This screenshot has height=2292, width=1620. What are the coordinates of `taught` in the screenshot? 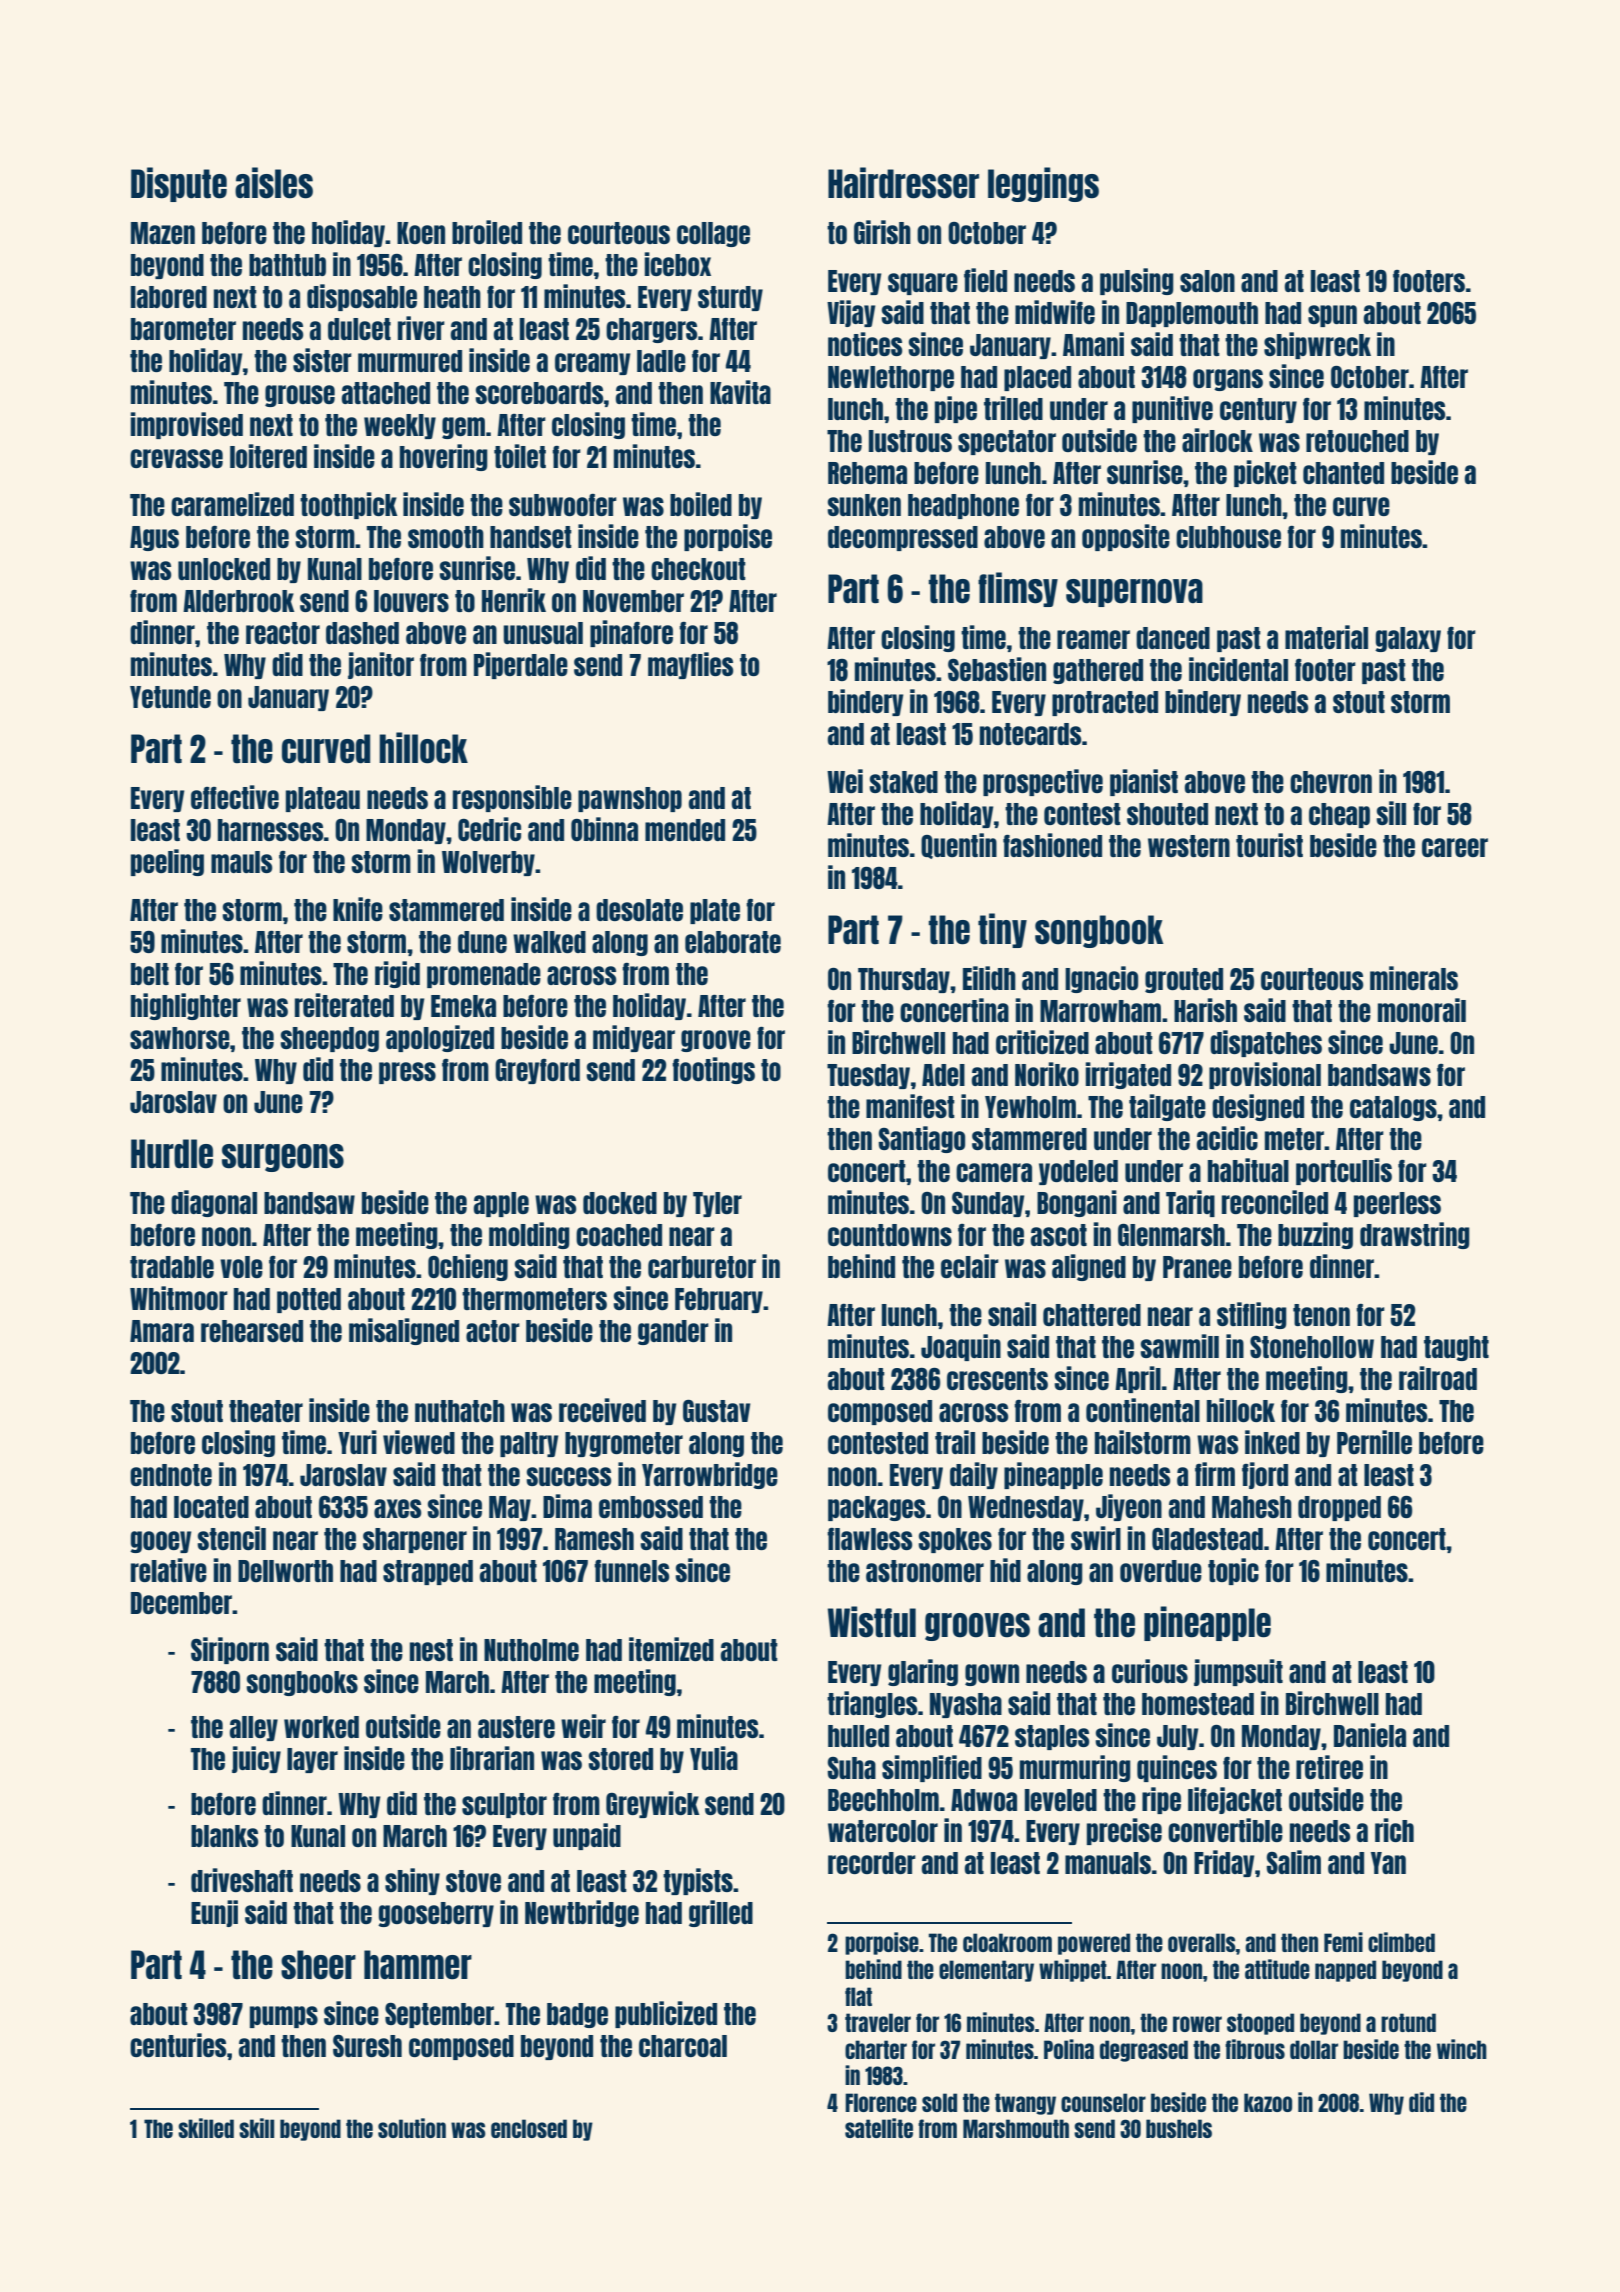 It's located at (1456, 1348).
